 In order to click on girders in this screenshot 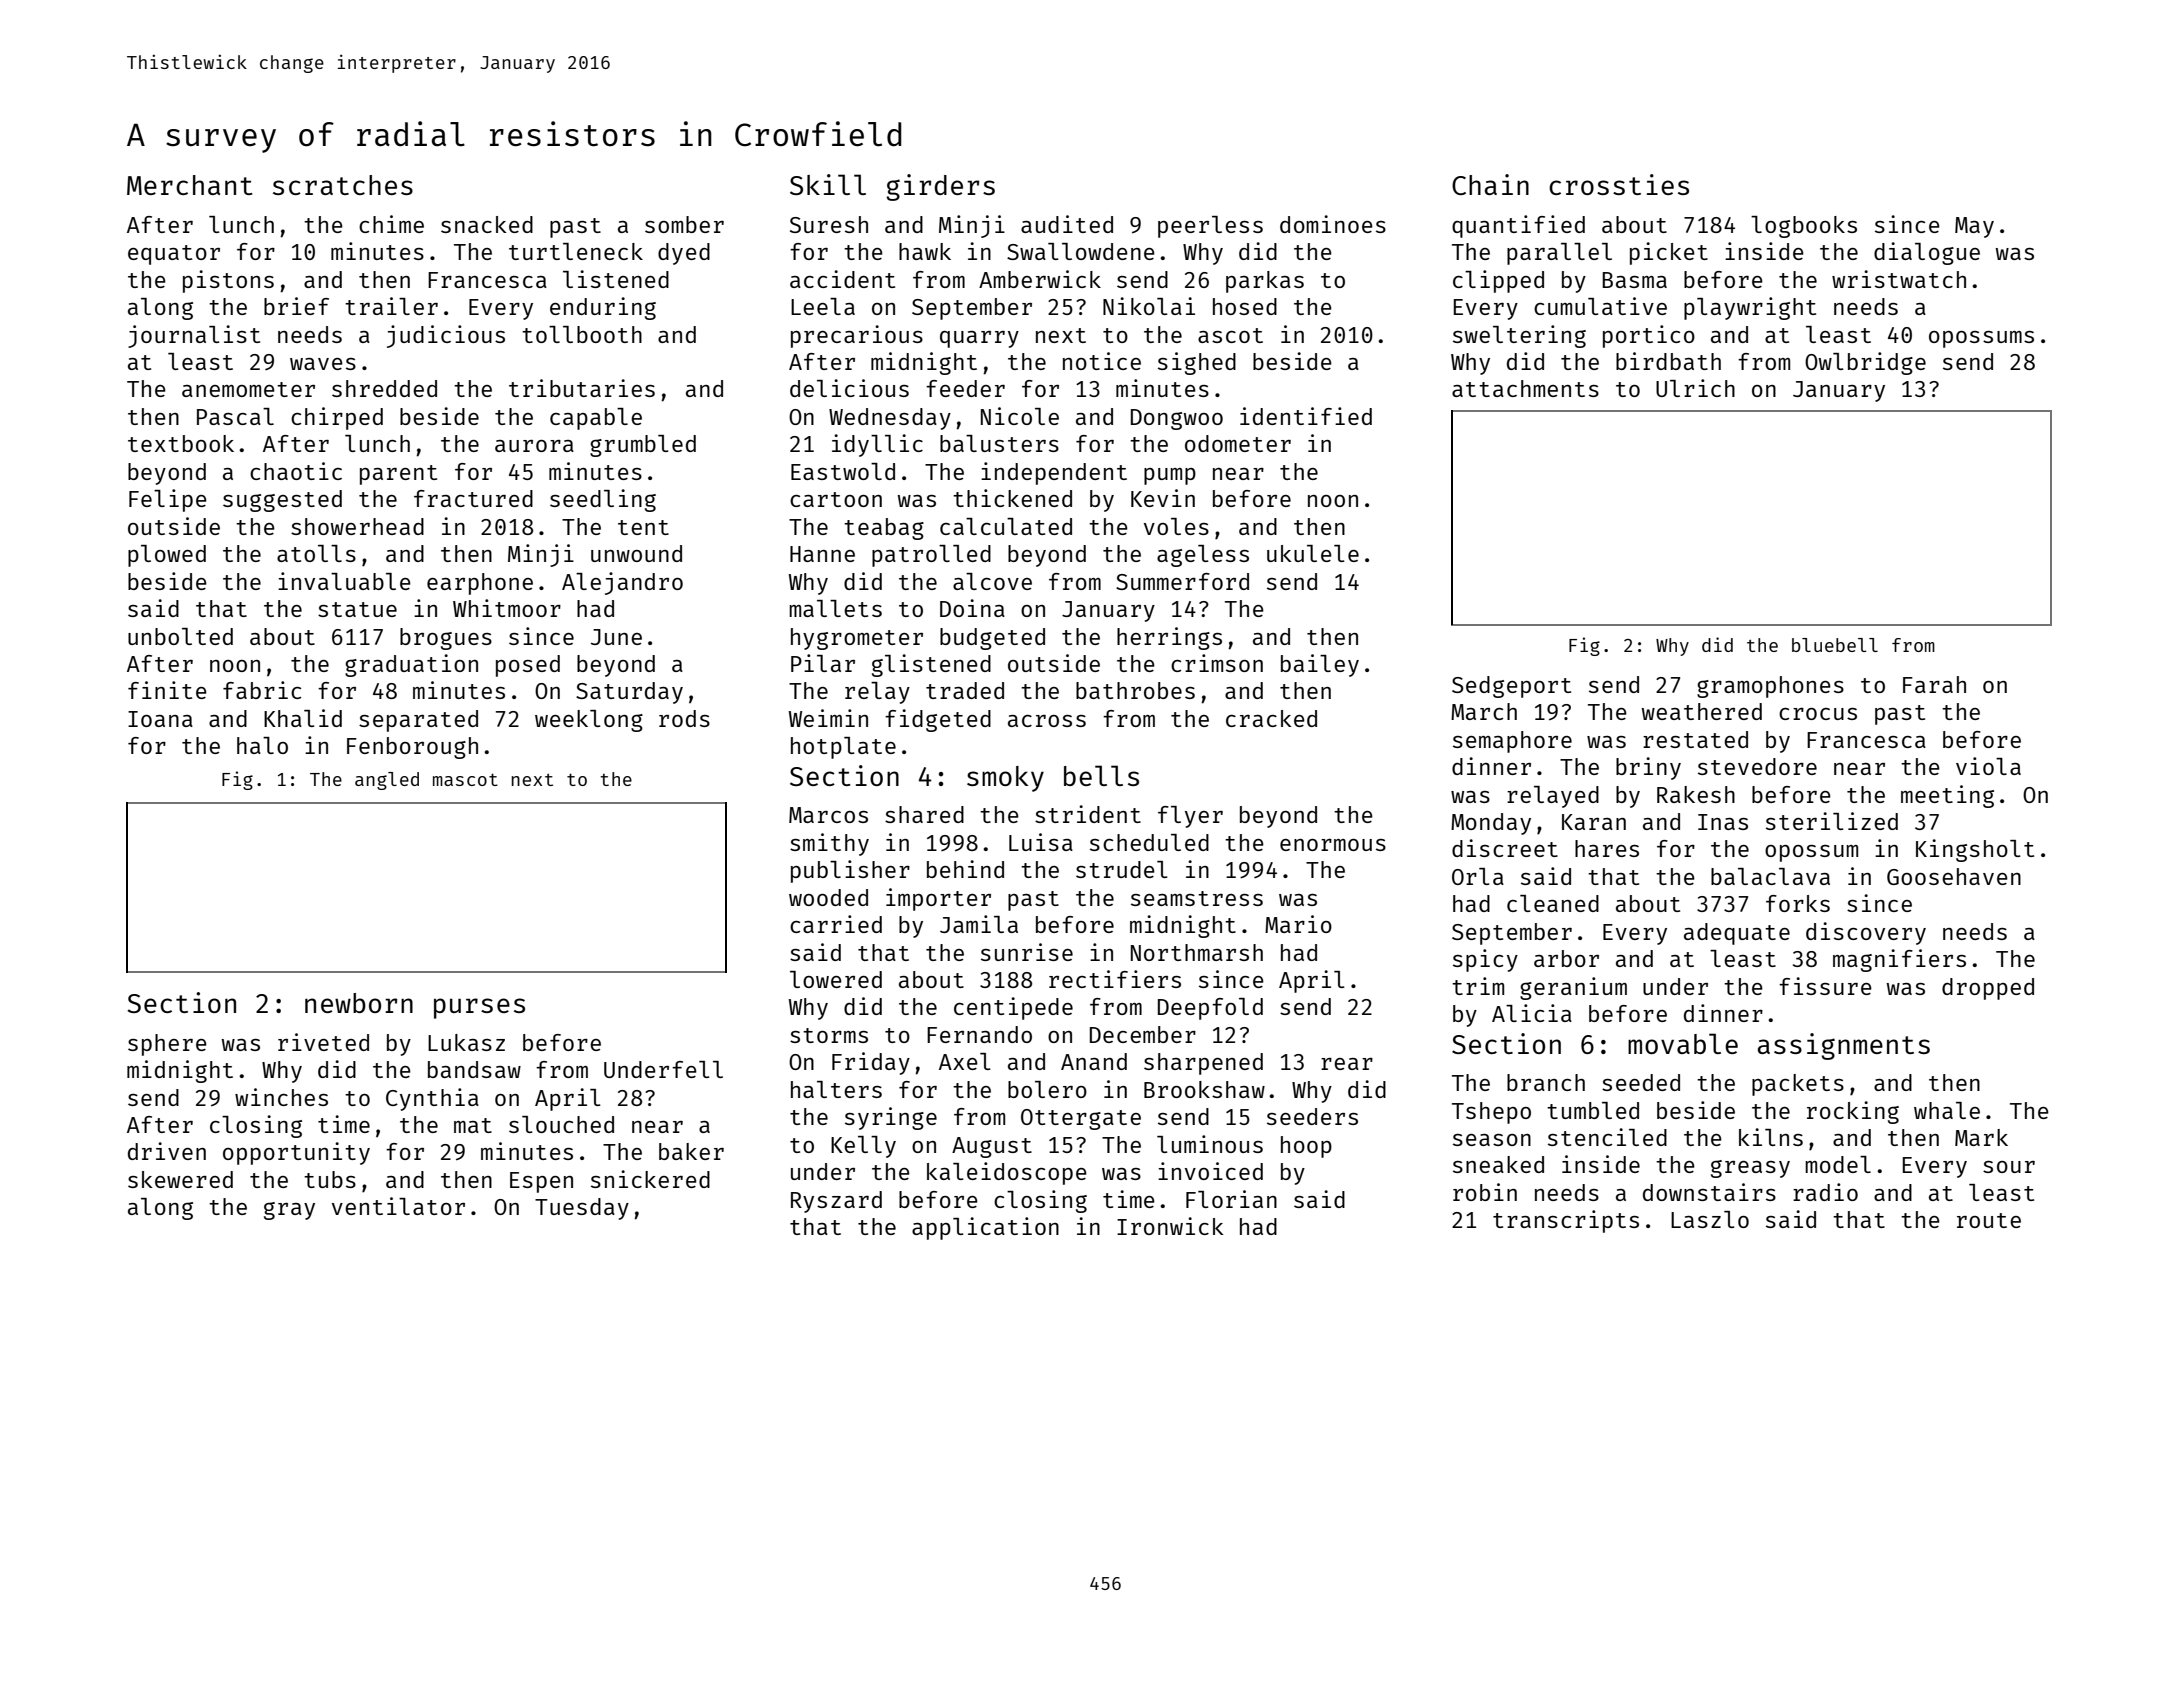, I will do `click(941, 187)`.
